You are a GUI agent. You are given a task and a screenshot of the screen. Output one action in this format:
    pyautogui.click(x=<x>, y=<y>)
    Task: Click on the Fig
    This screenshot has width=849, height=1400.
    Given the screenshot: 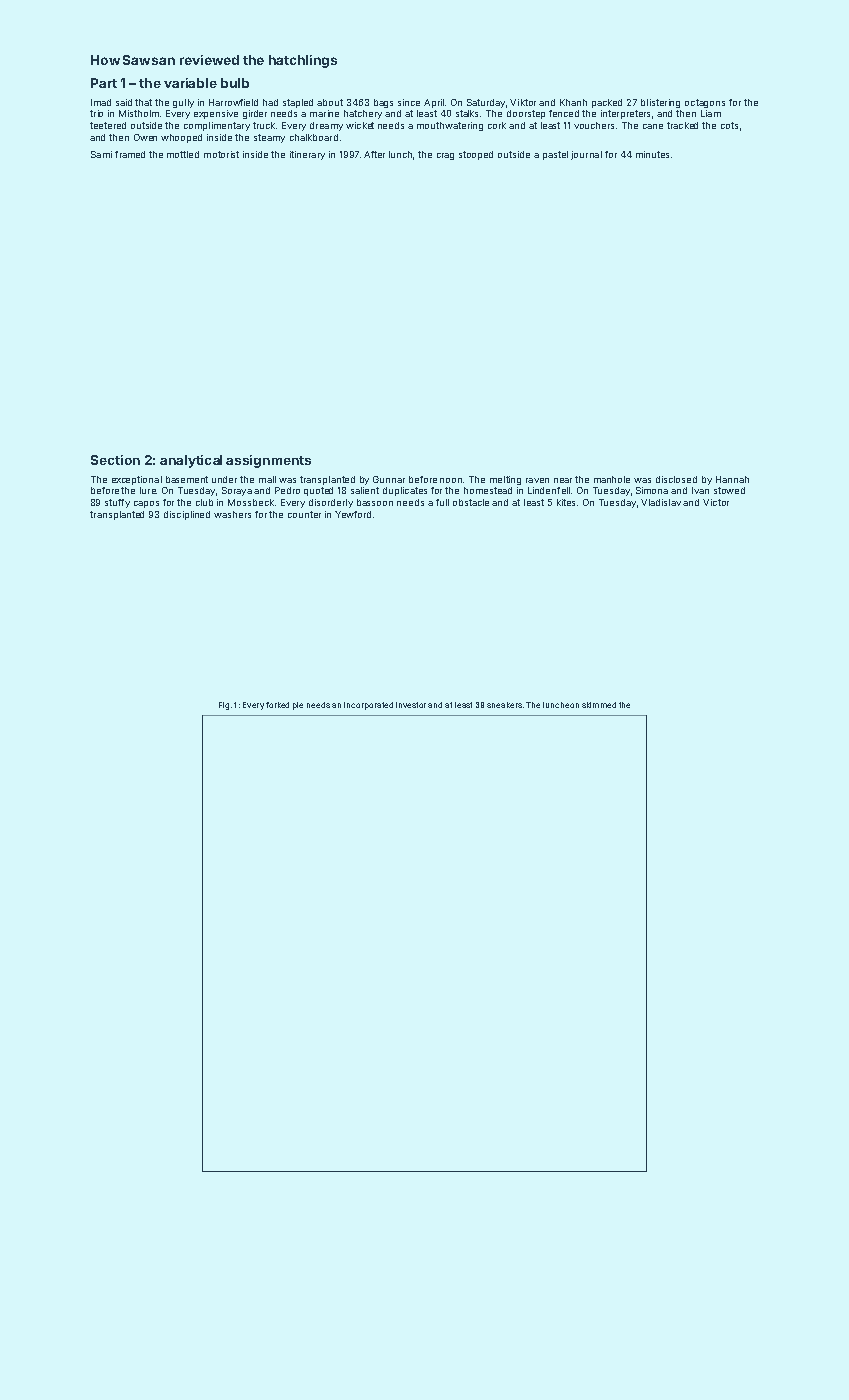 What is the action you would take?
    pyautogui.click(x=224, y=706)
